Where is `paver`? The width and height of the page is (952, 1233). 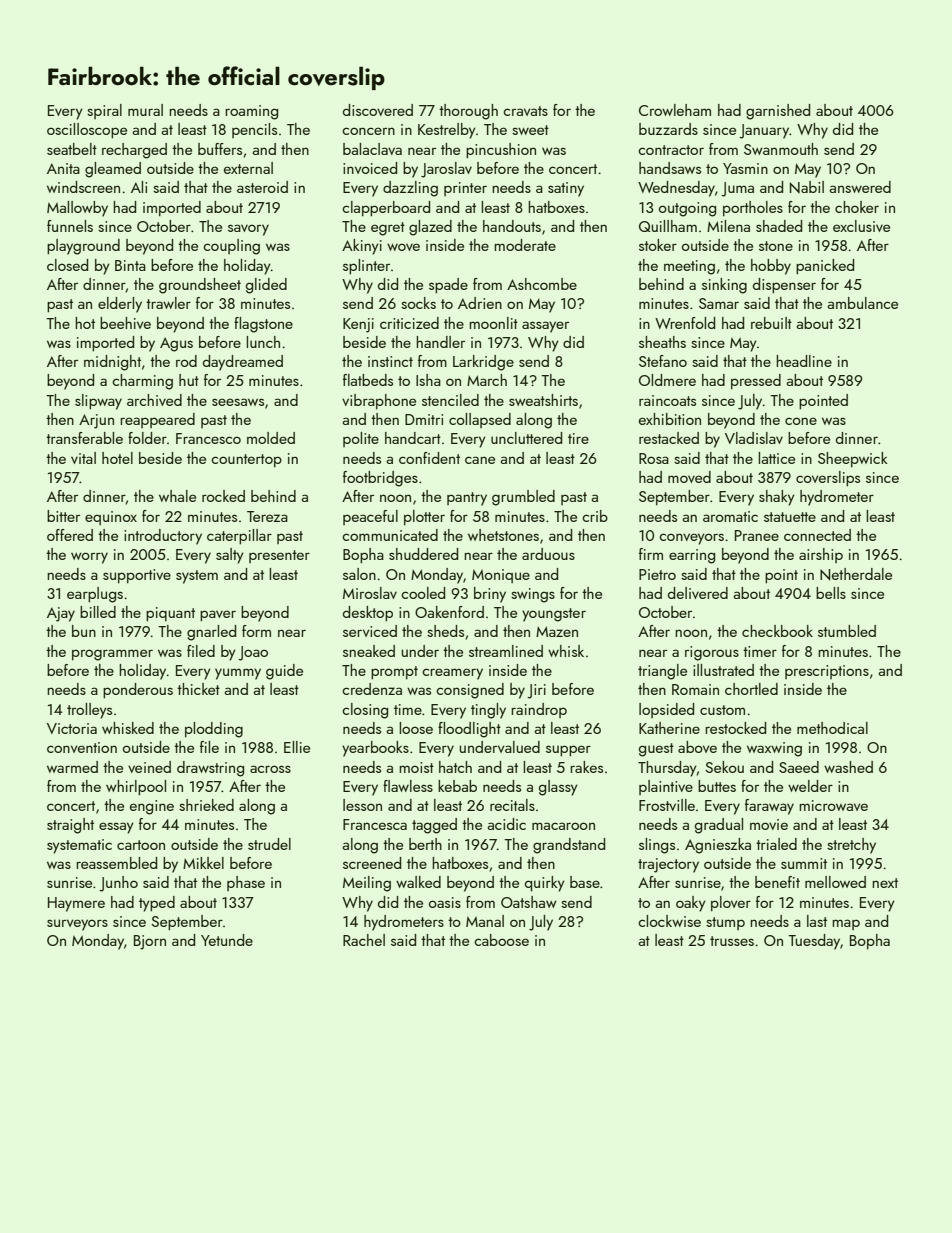 paver is located at coordinates (218, 615).
